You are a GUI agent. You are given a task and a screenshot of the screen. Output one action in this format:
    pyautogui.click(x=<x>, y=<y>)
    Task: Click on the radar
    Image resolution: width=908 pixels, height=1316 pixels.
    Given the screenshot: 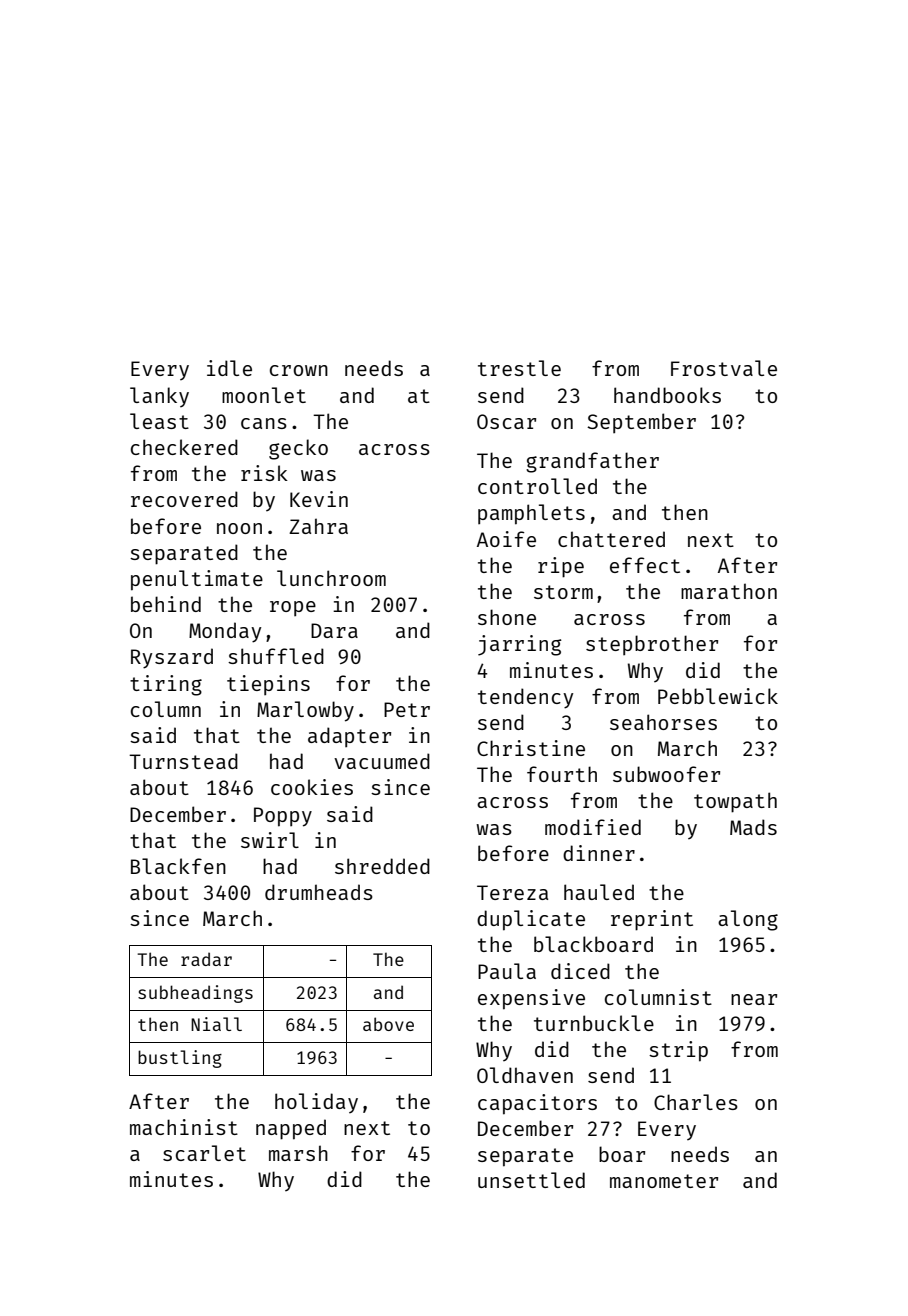 What is the action you would take?
    pyautogui.click(x=206, y=959)
